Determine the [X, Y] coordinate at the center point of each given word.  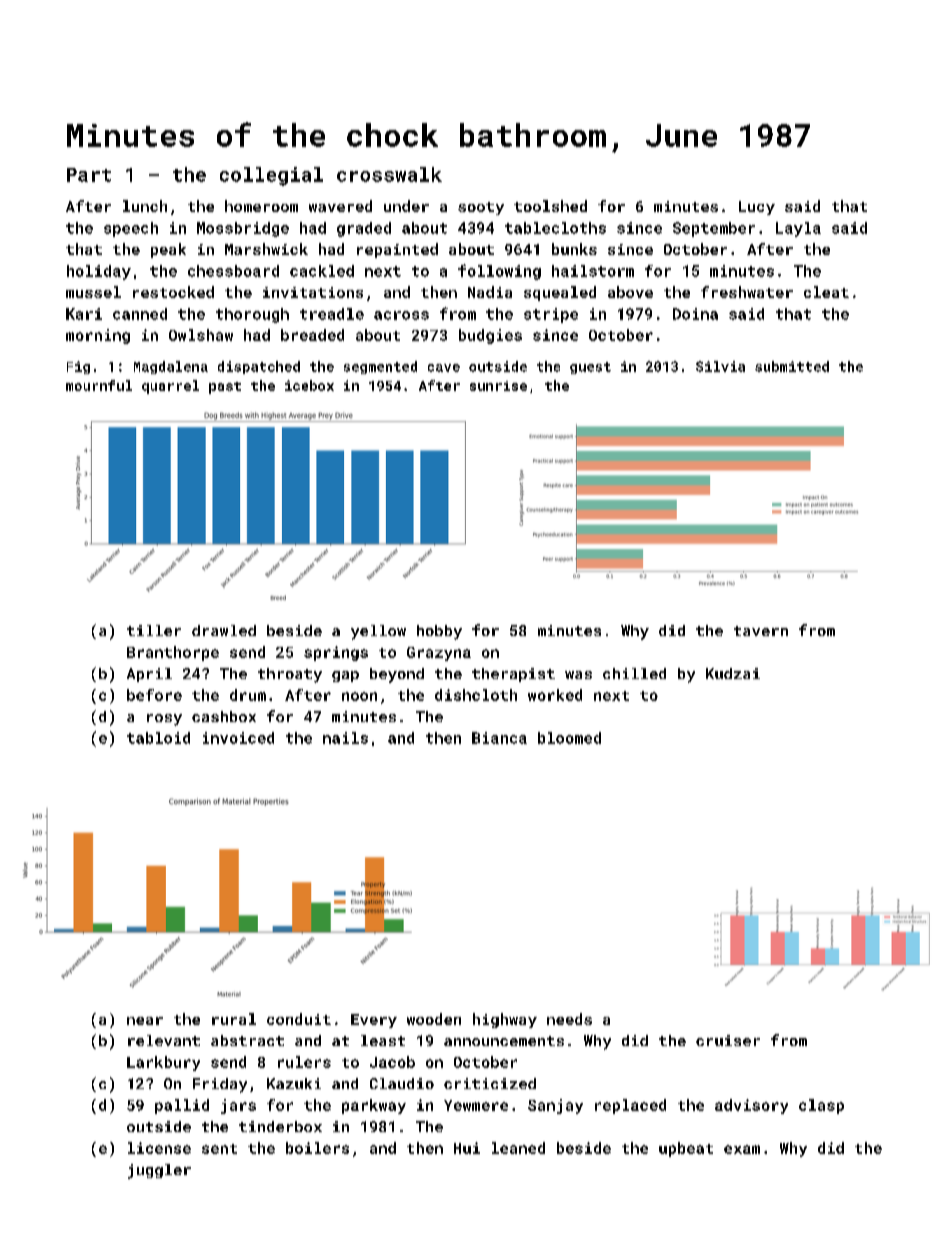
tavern [761, 631]
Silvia [720, 366]
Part [89, 175]
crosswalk [389, 174]
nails [345, 738]
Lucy [757, 208]
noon [359, 696]
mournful [99, 385]
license [159, 1148]
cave [444, 368]
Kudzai [733, 673]
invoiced [238, 738]
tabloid [158, 738]
